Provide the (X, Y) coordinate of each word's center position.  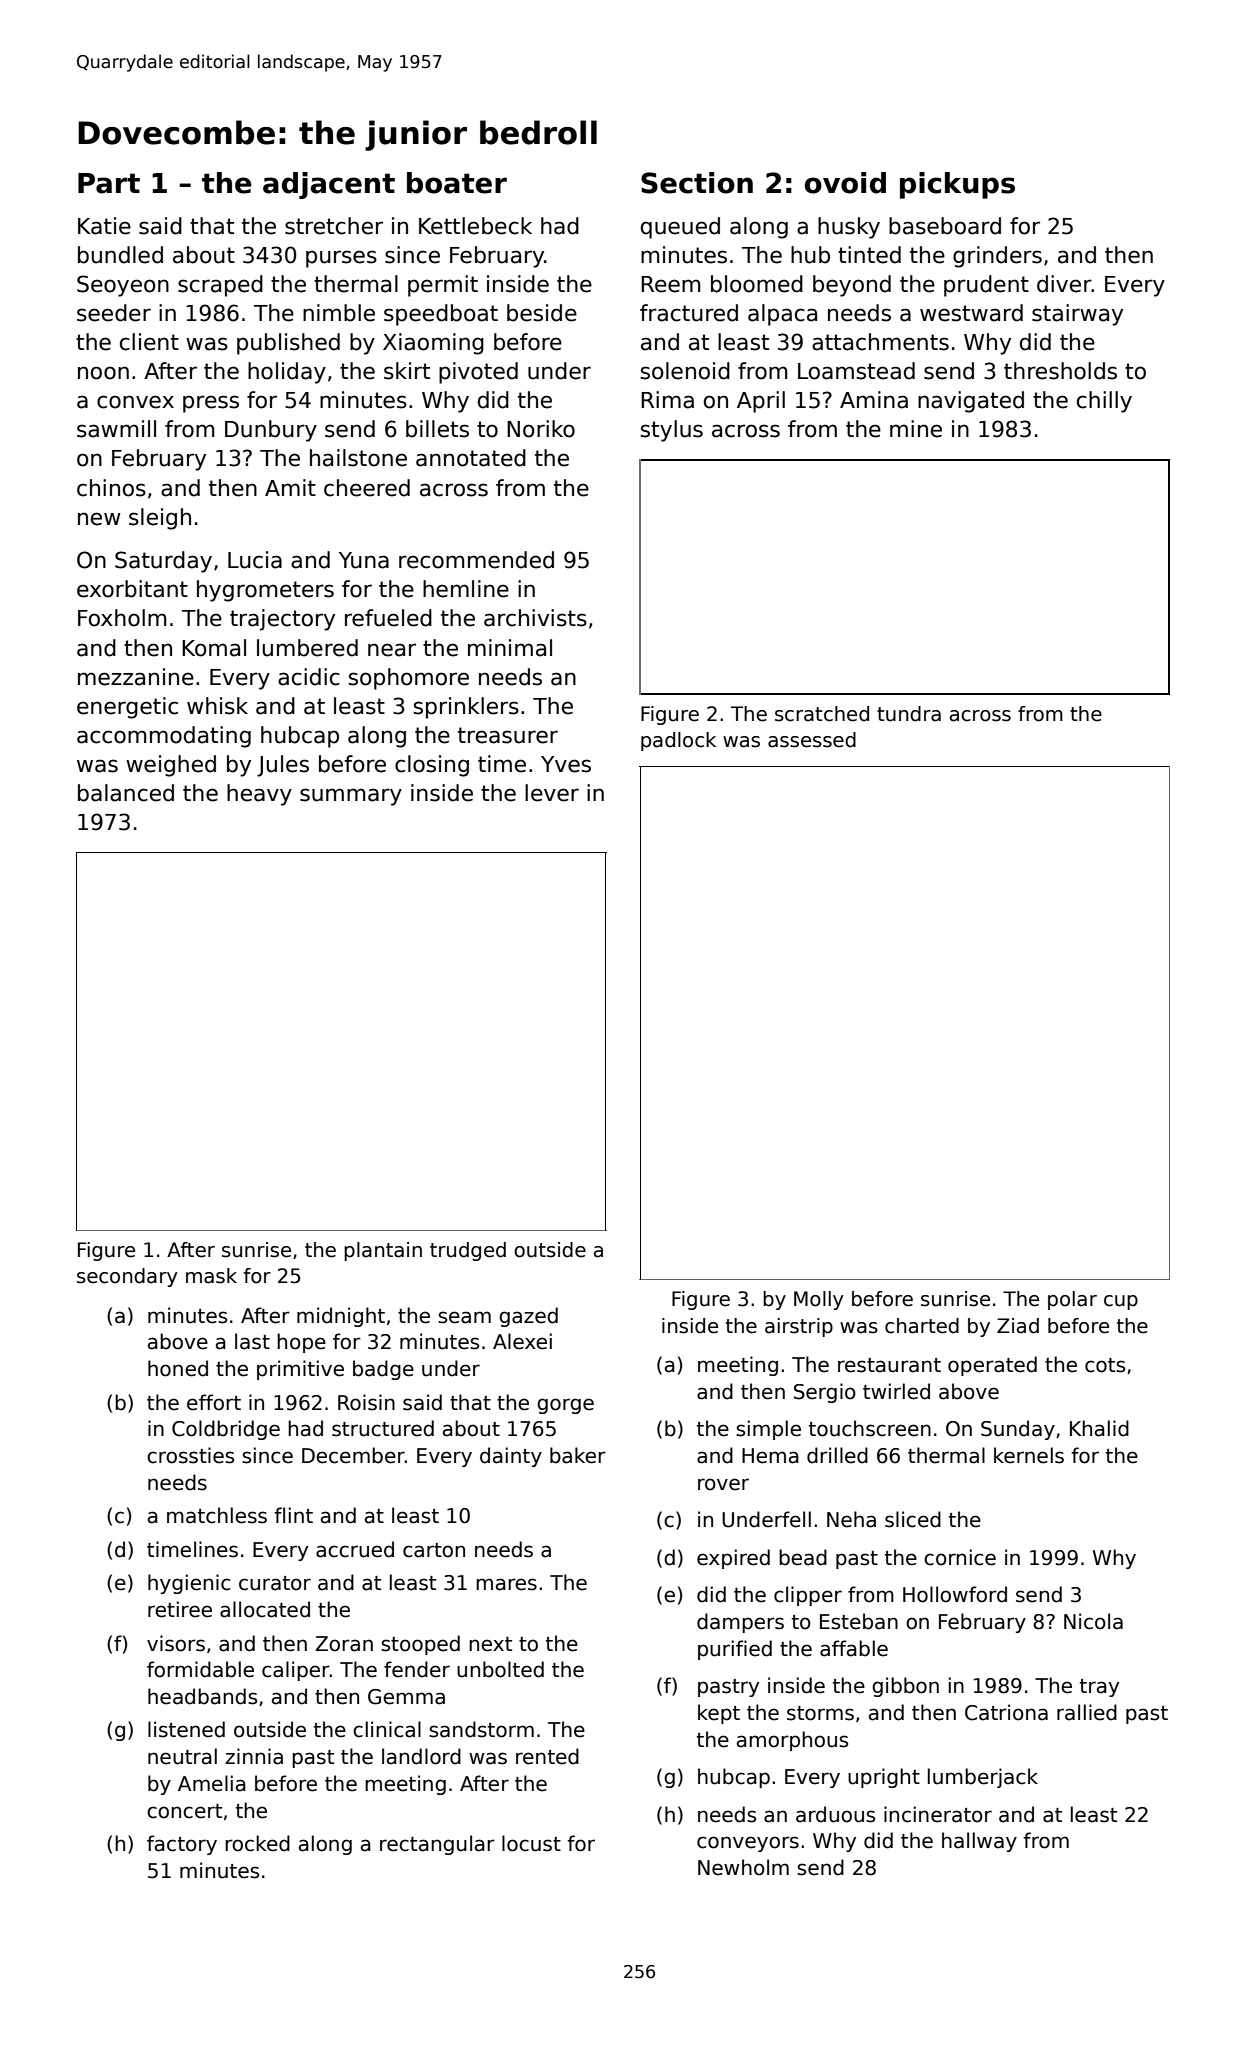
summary (351, 797)
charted (922, 1326)
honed (178, 1368)
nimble (339, 313)
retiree (180, 1609)
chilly (1104, 402)
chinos (111, 488)
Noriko (541, 429)
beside (542, 313)
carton (434, 1550)
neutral (182, 1756)
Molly (819, 1300)
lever (552, 793)
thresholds (1060, 371)
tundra (909, 714)
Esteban (859, 1621)
